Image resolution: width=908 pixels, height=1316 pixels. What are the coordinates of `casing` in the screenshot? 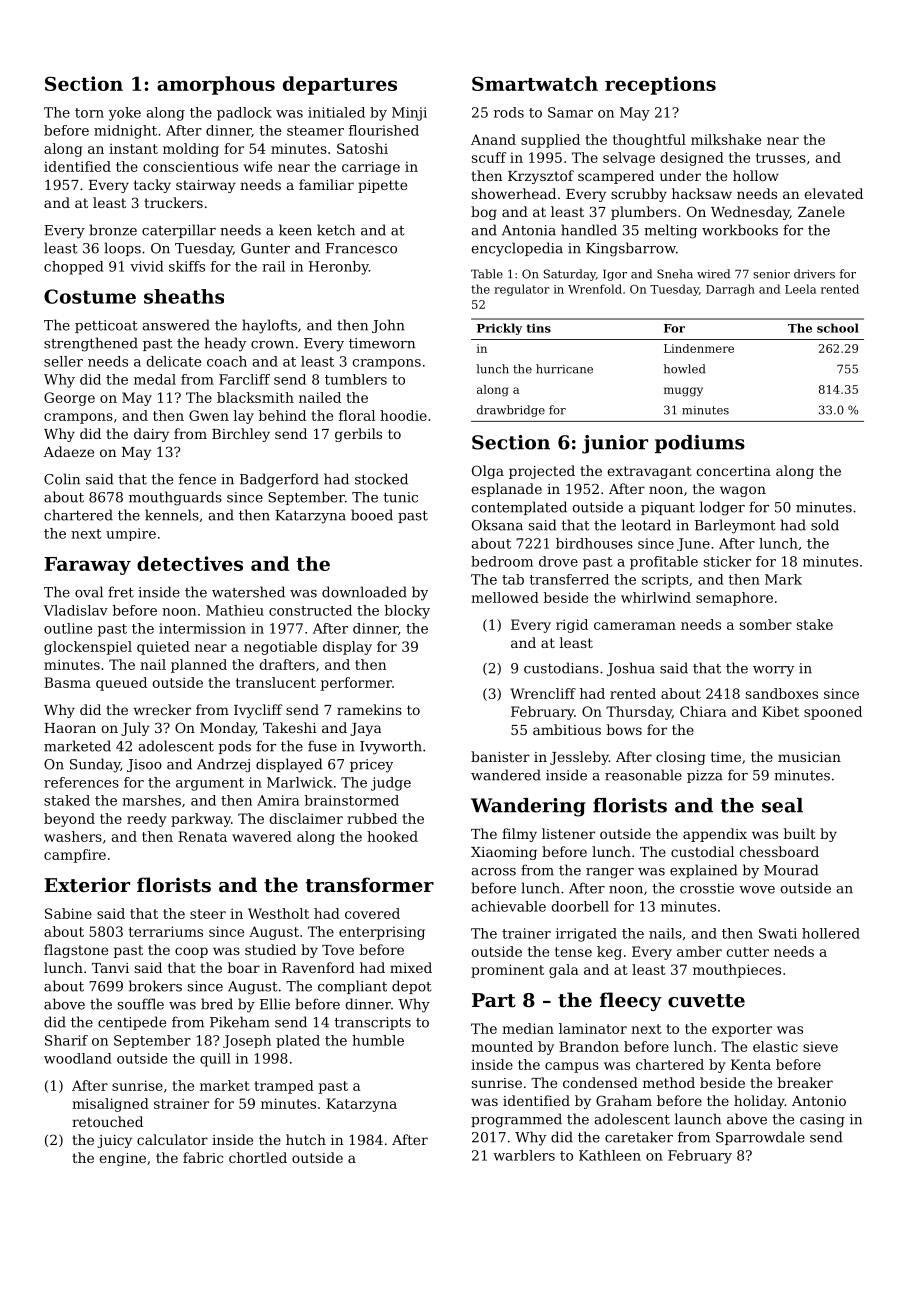 It's located at (822, 1121).
